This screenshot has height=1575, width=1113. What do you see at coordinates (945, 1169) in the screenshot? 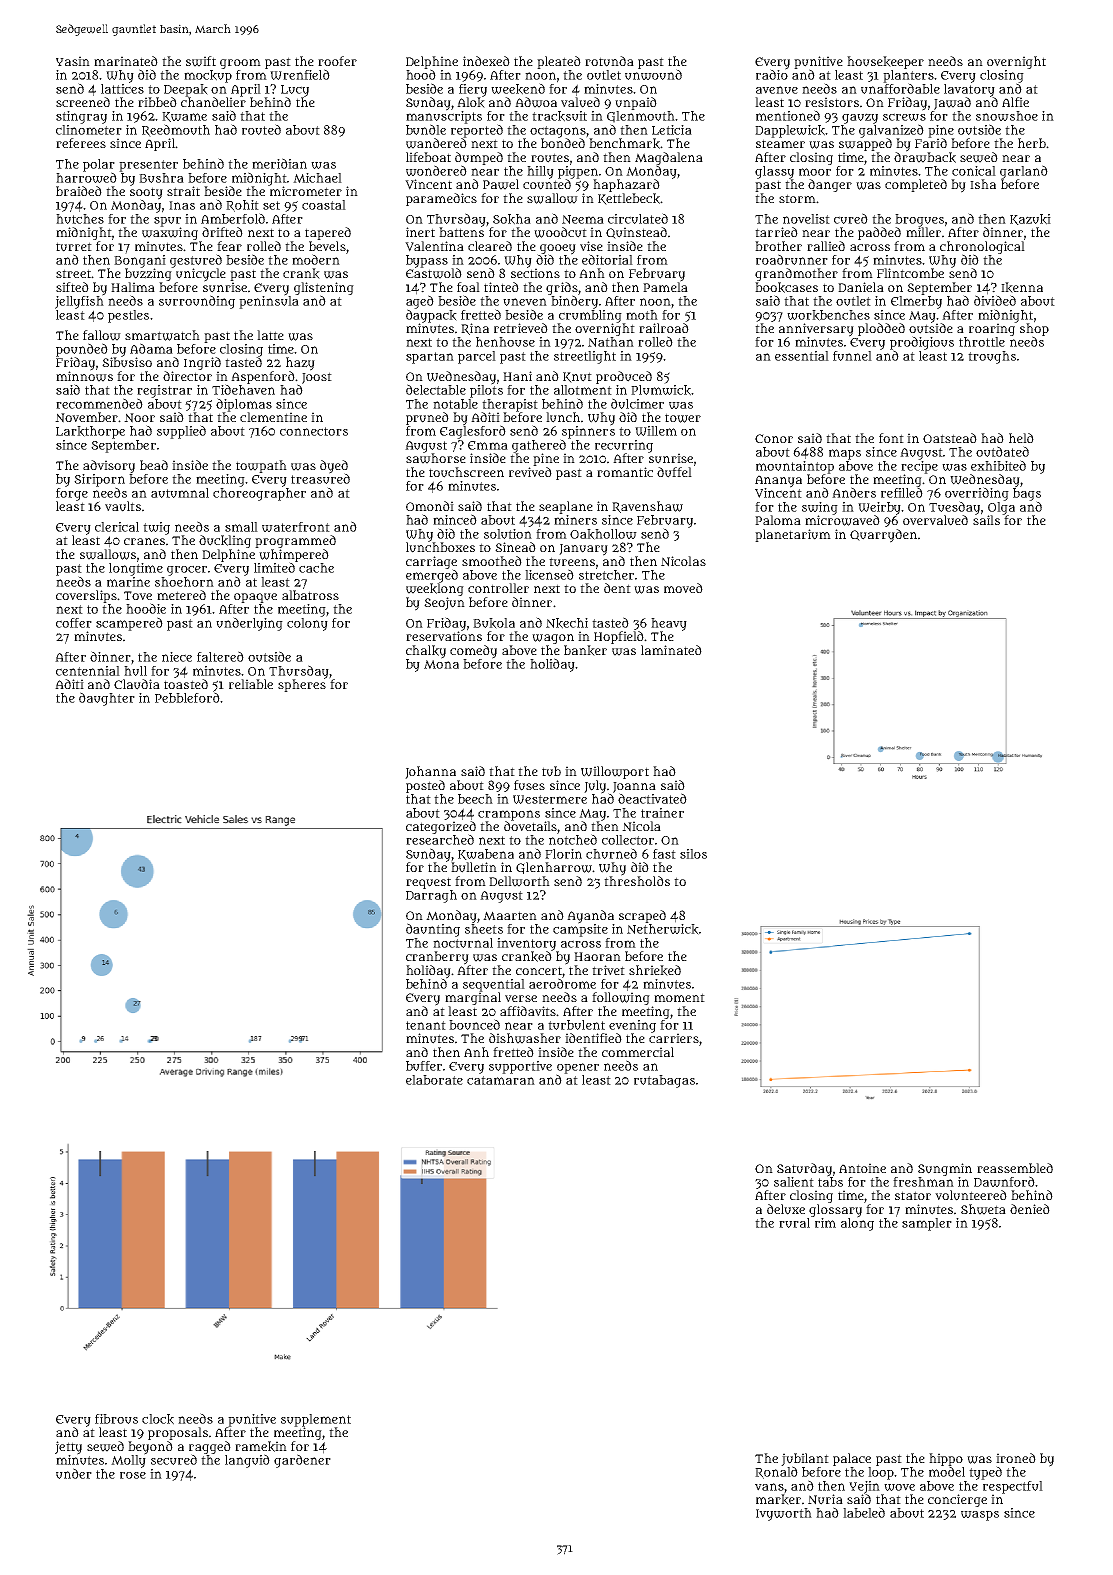
I see `Sungmin` at bounding box center [945, 1169].
